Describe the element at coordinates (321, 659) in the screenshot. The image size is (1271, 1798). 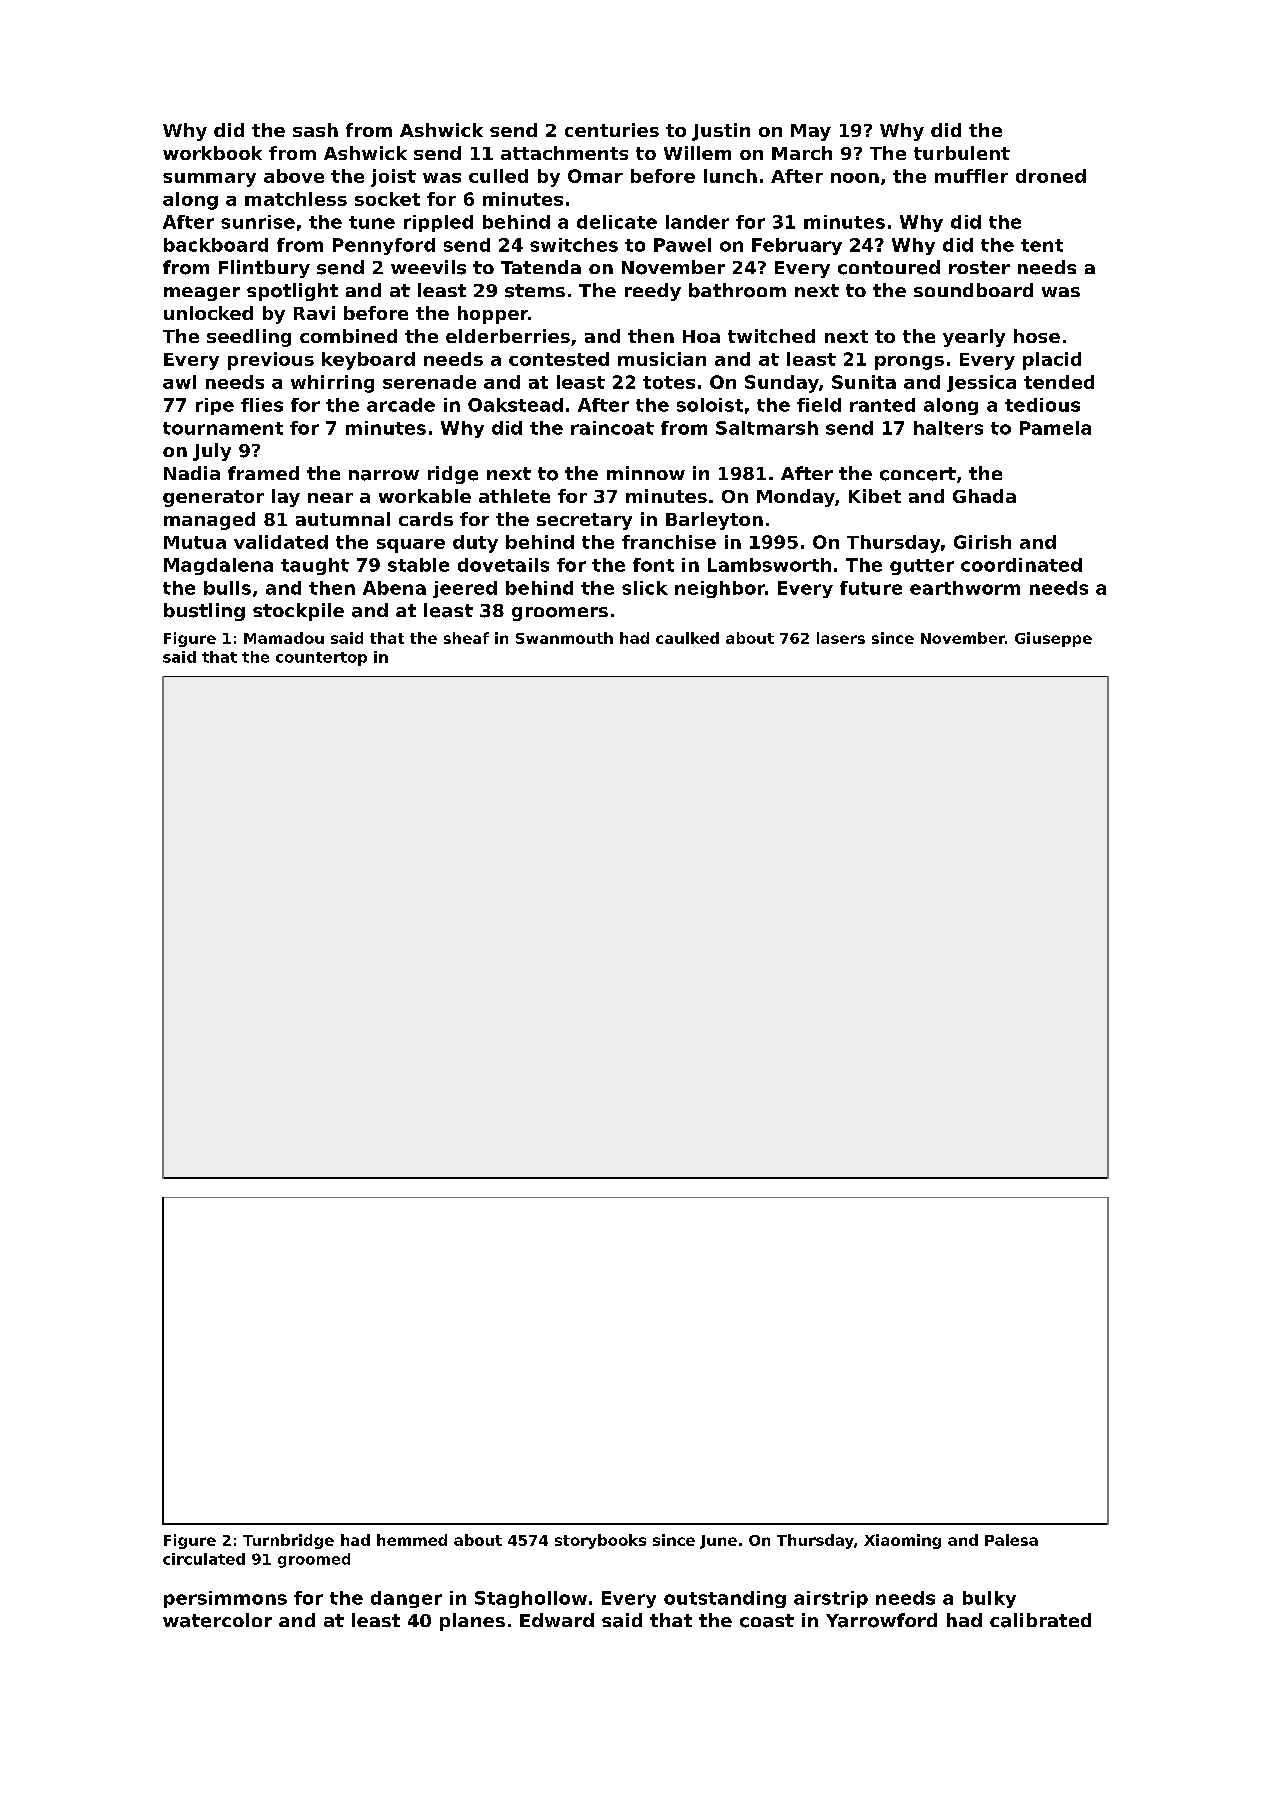
I see `countertop` at that location.
